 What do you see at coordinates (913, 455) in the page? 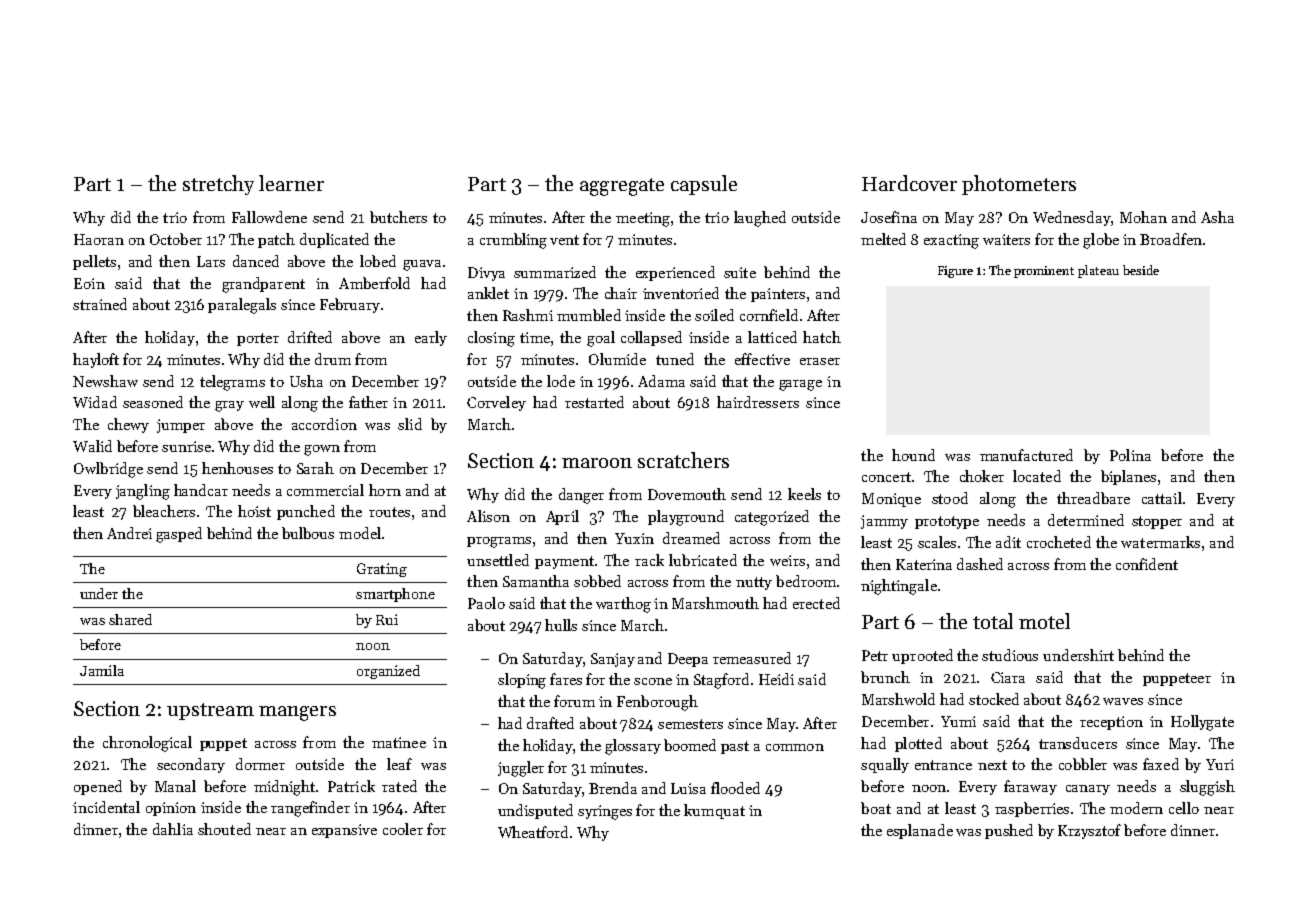
I see `hound` at bounding box center [913, 455].
